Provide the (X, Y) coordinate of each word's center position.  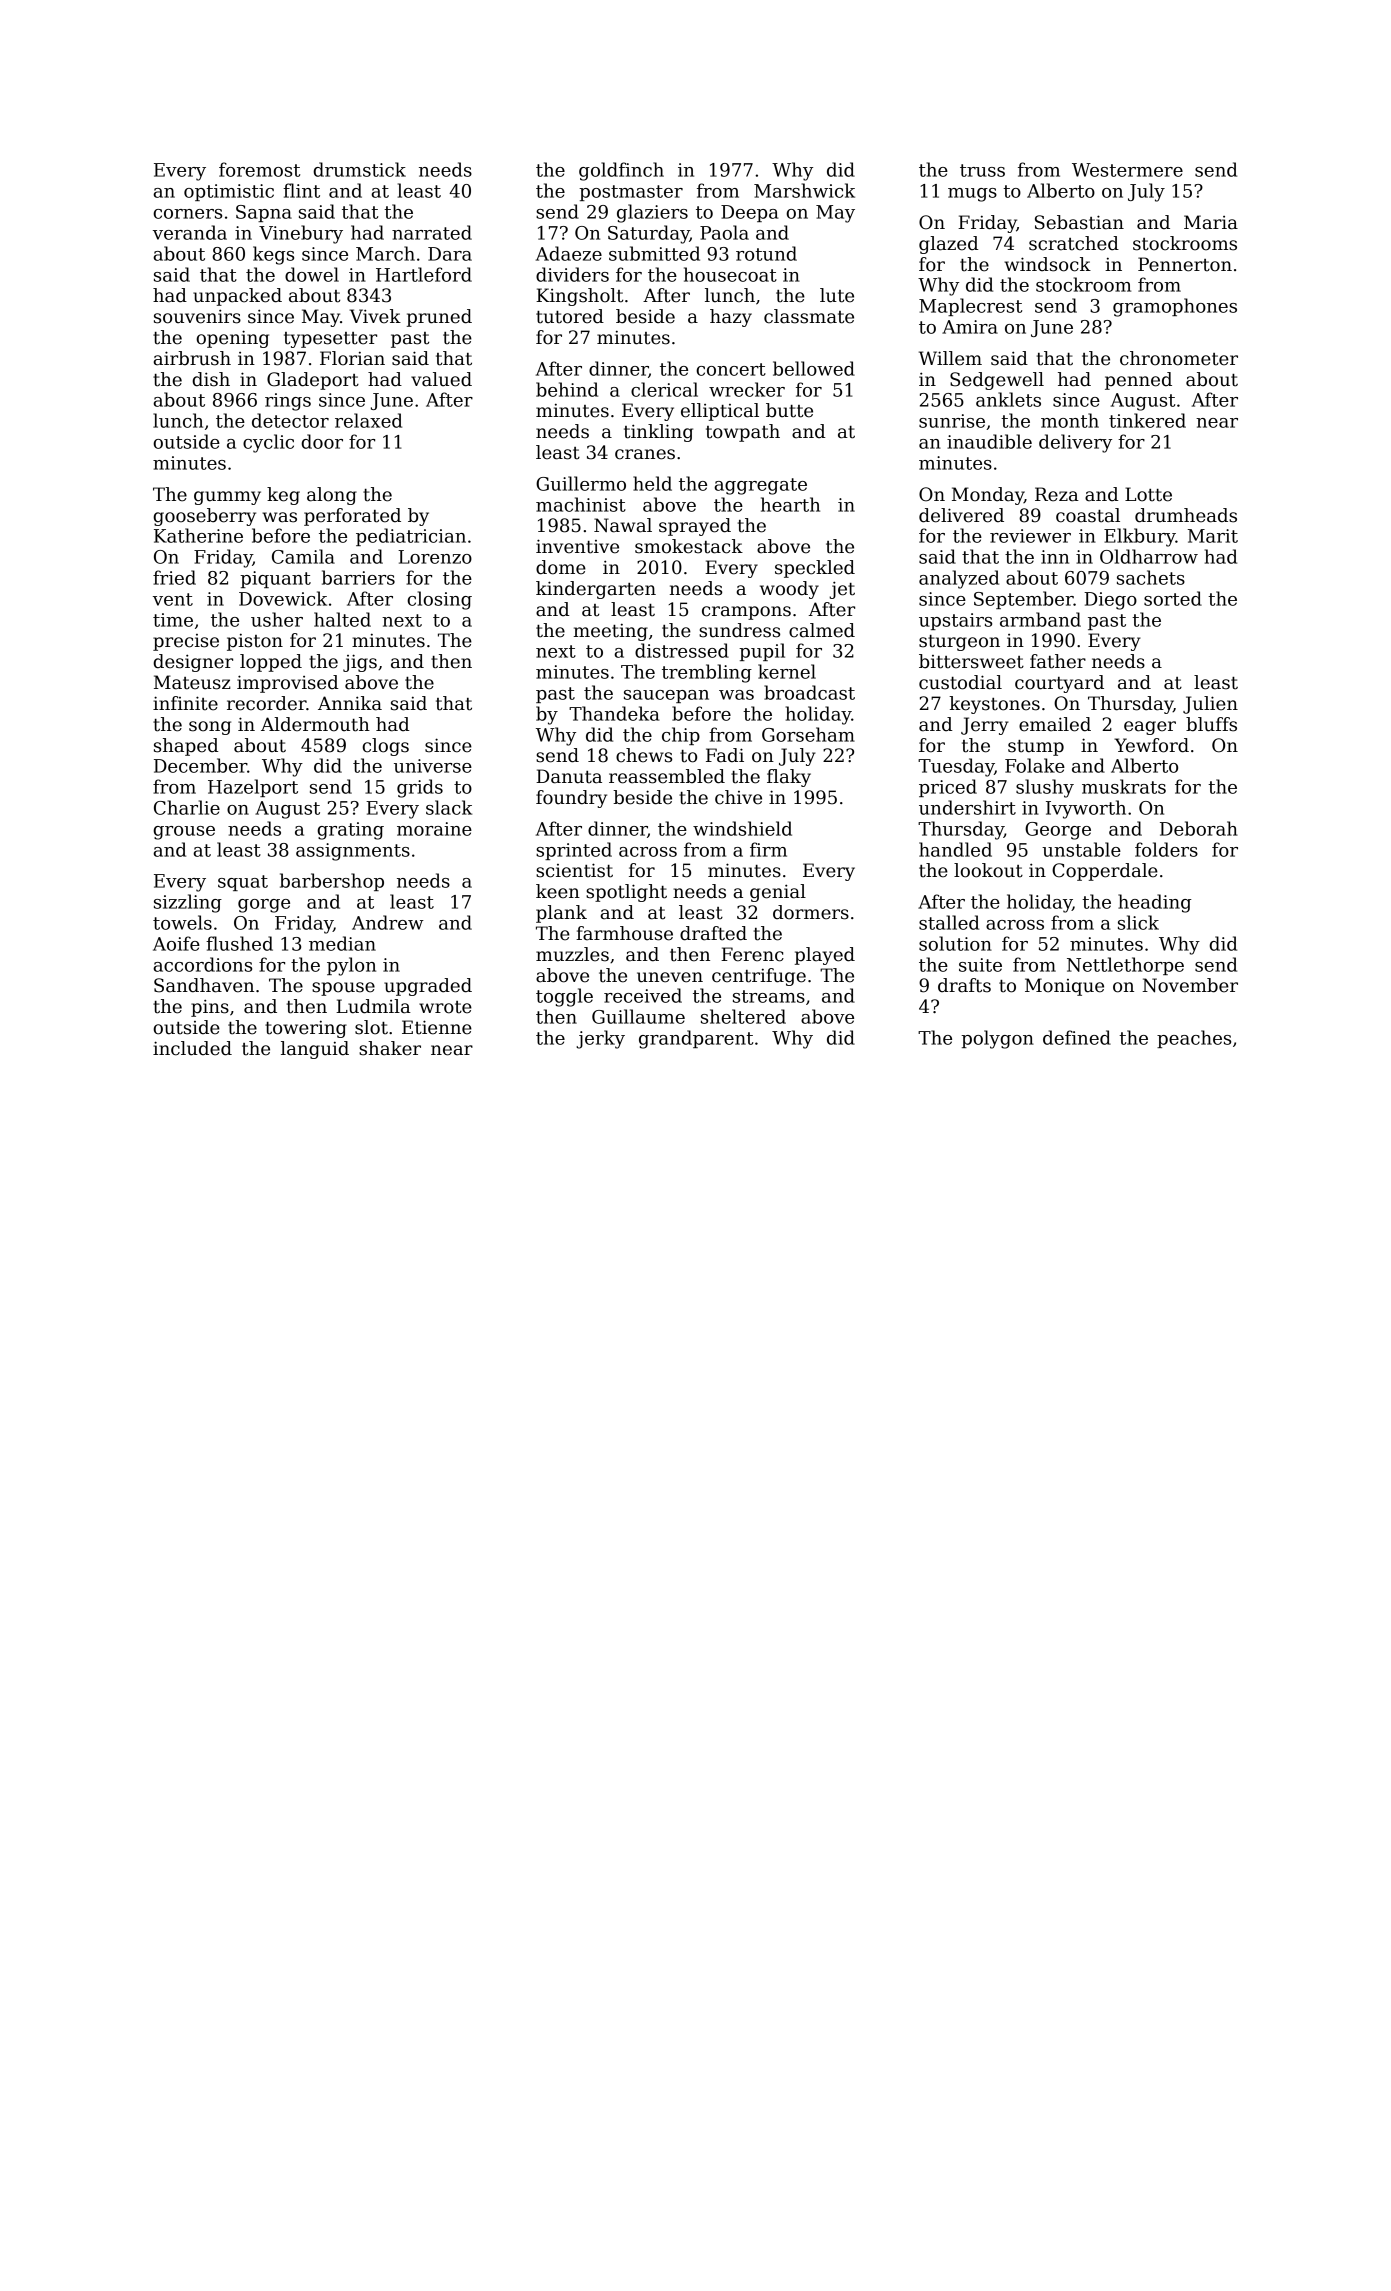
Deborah (1199, 828)
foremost (259, 169)
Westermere (1127, 170)
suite (980, 965)
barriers (358, 577)
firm (768, 849)
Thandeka (614, 713)
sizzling (188, 903)
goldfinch (621, 171)
